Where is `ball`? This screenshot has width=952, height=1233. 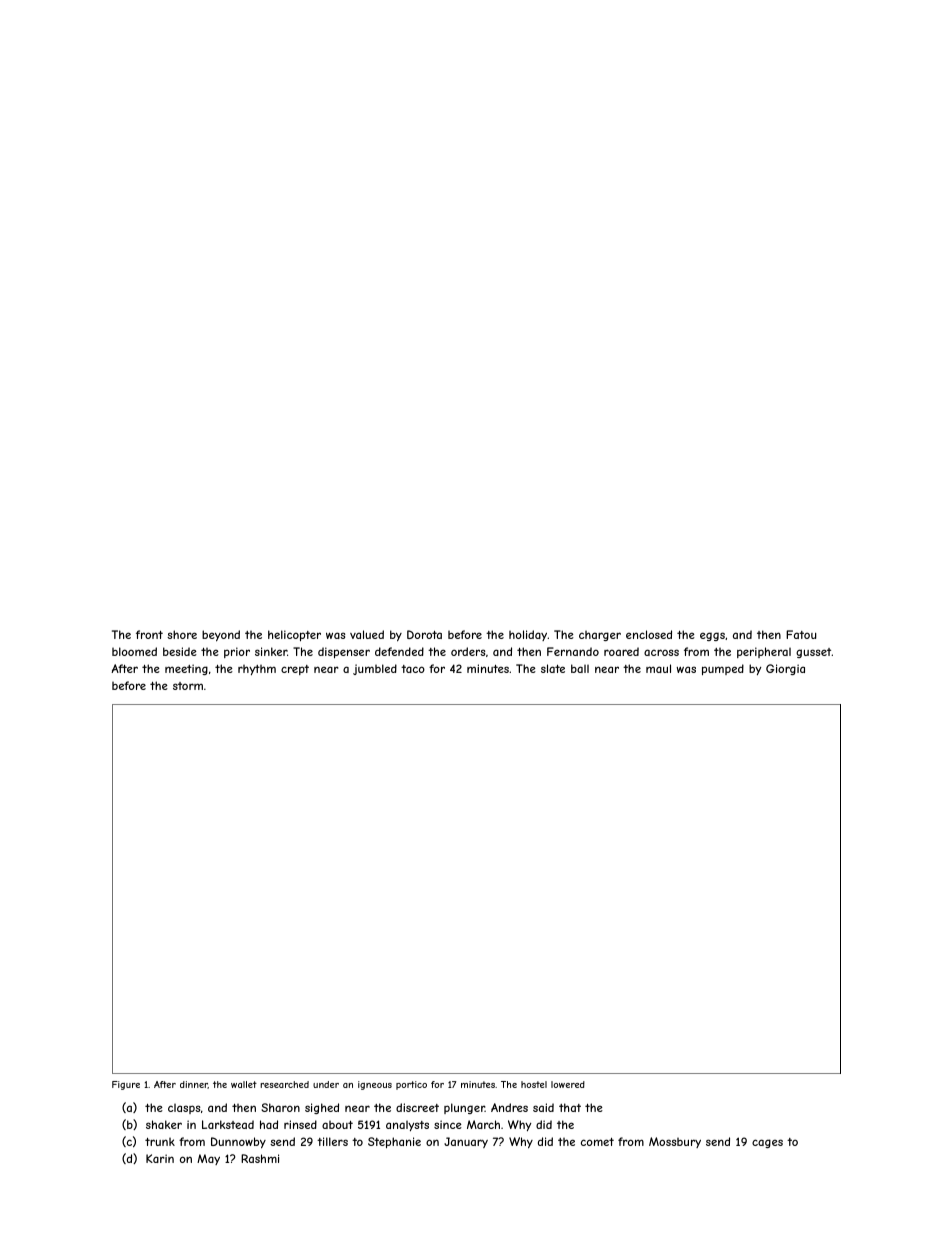 ball is located at coordinates (580, 668).
